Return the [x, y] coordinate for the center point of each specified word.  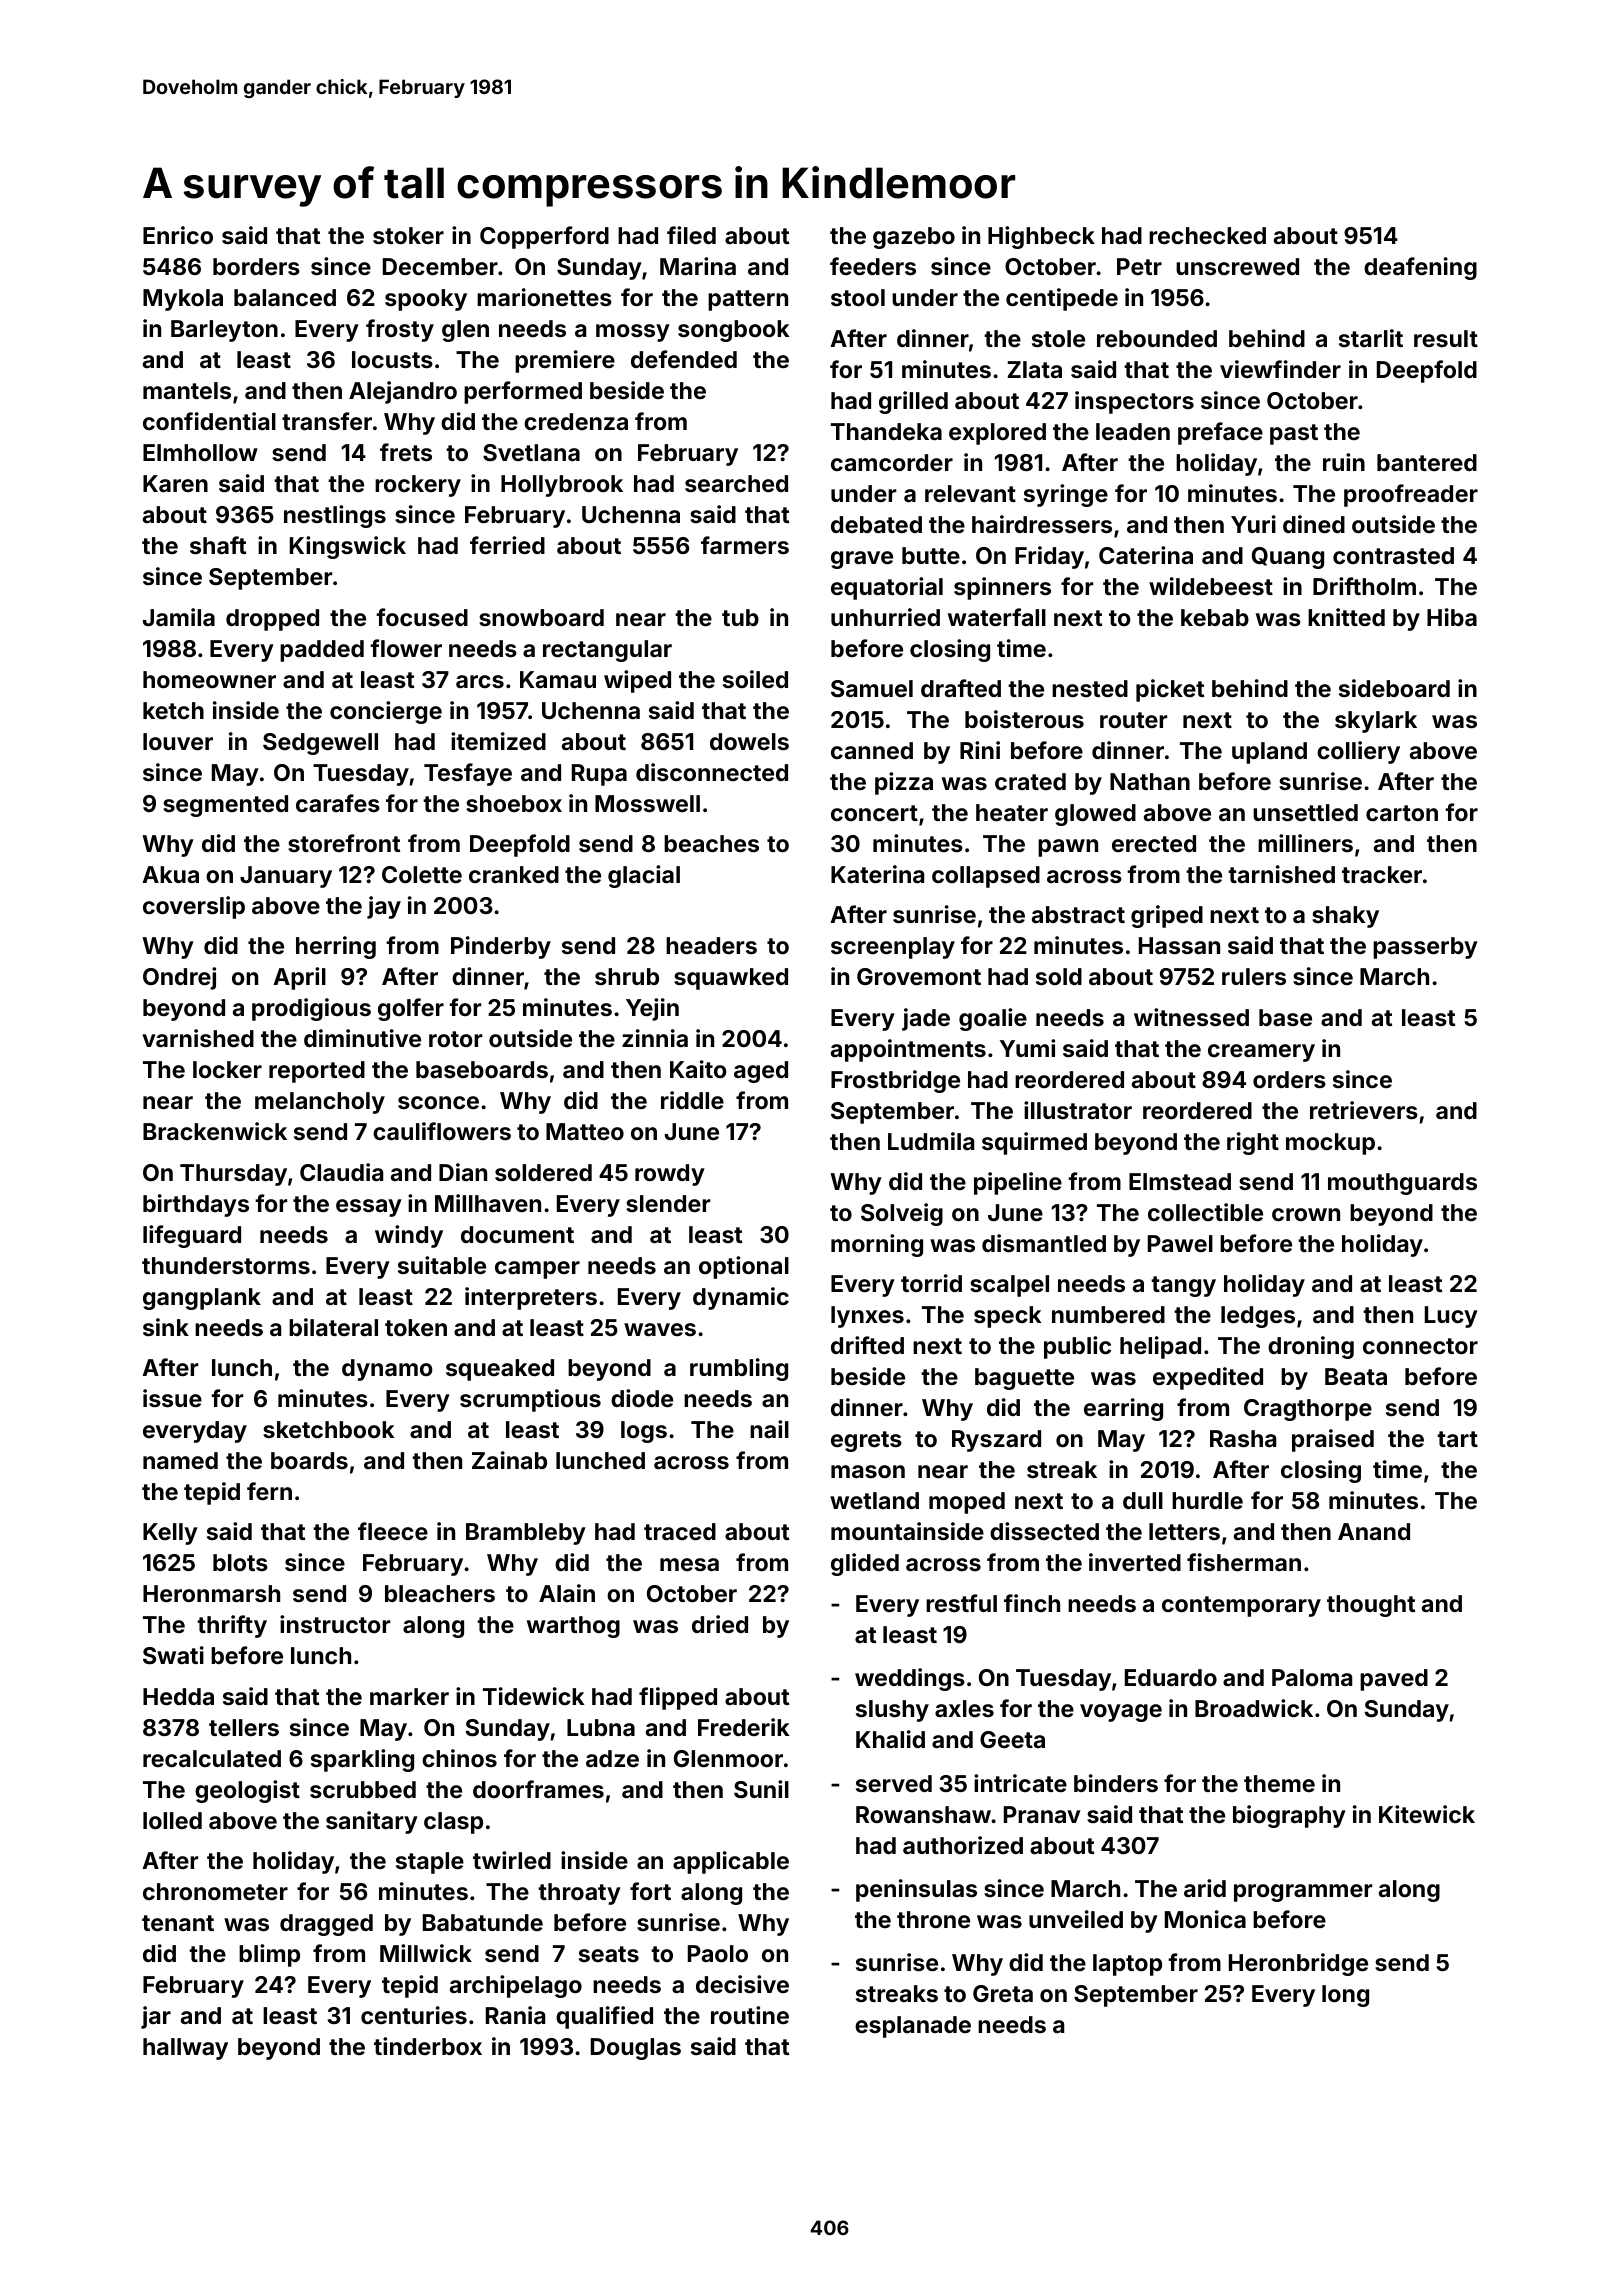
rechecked [1207, 235]
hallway [185, 2049]
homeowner [209, 679]
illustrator [1078, 1110]
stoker [408, 235]
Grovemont [919, 976]
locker [227, 1069]
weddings [910, 1679]
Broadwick [1254, 1708]
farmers [745, 545]
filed [691, 235]
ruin [1344, 462]
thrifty [232, 1626]
